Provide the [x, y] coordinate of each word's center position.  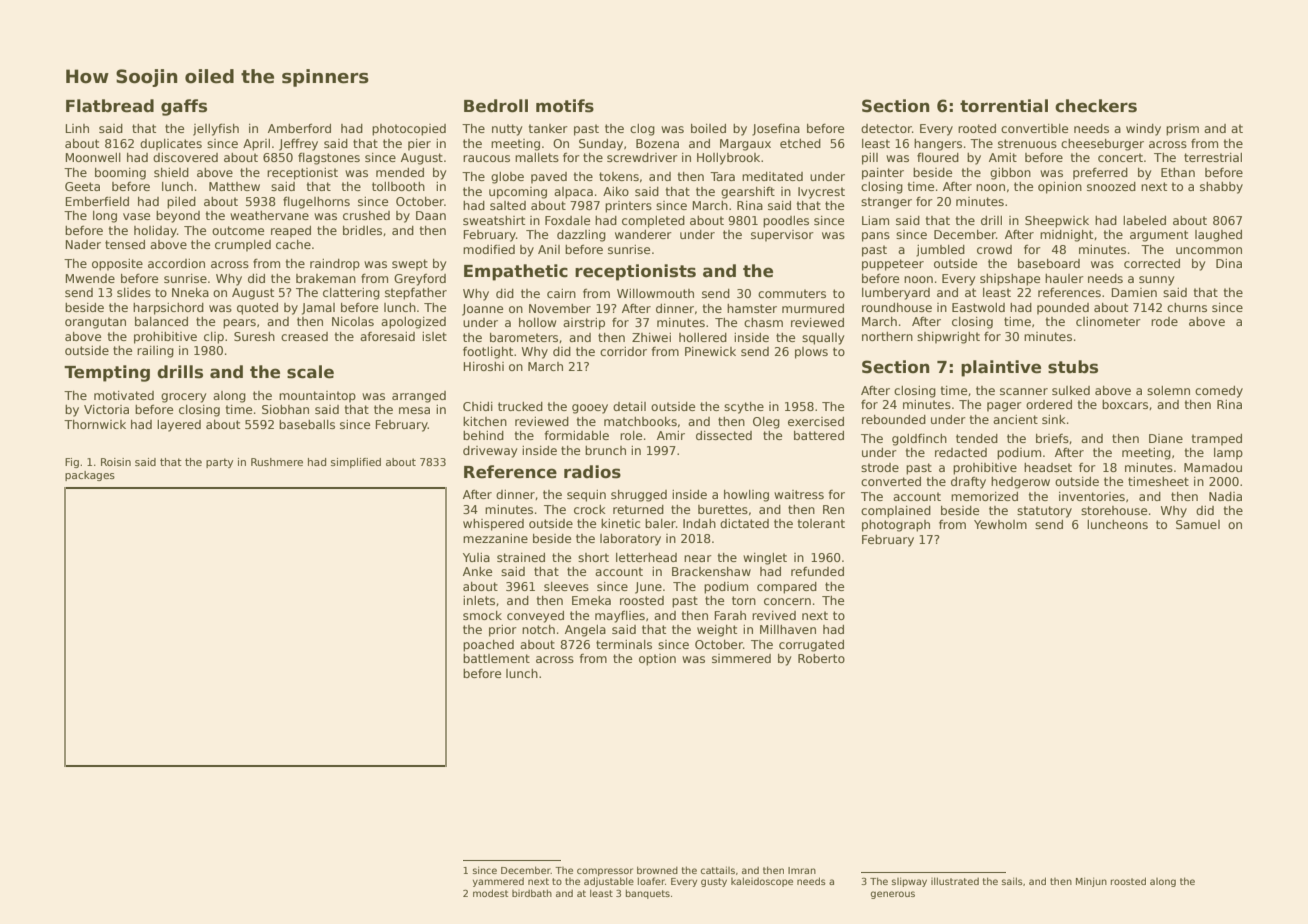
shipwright [948, 338]
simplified [356, 463]
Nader [83, 244]
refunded [817, 571]
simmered [741, 658]
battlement [496, 658]
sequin [586, 496]
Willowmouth [655, 293]
